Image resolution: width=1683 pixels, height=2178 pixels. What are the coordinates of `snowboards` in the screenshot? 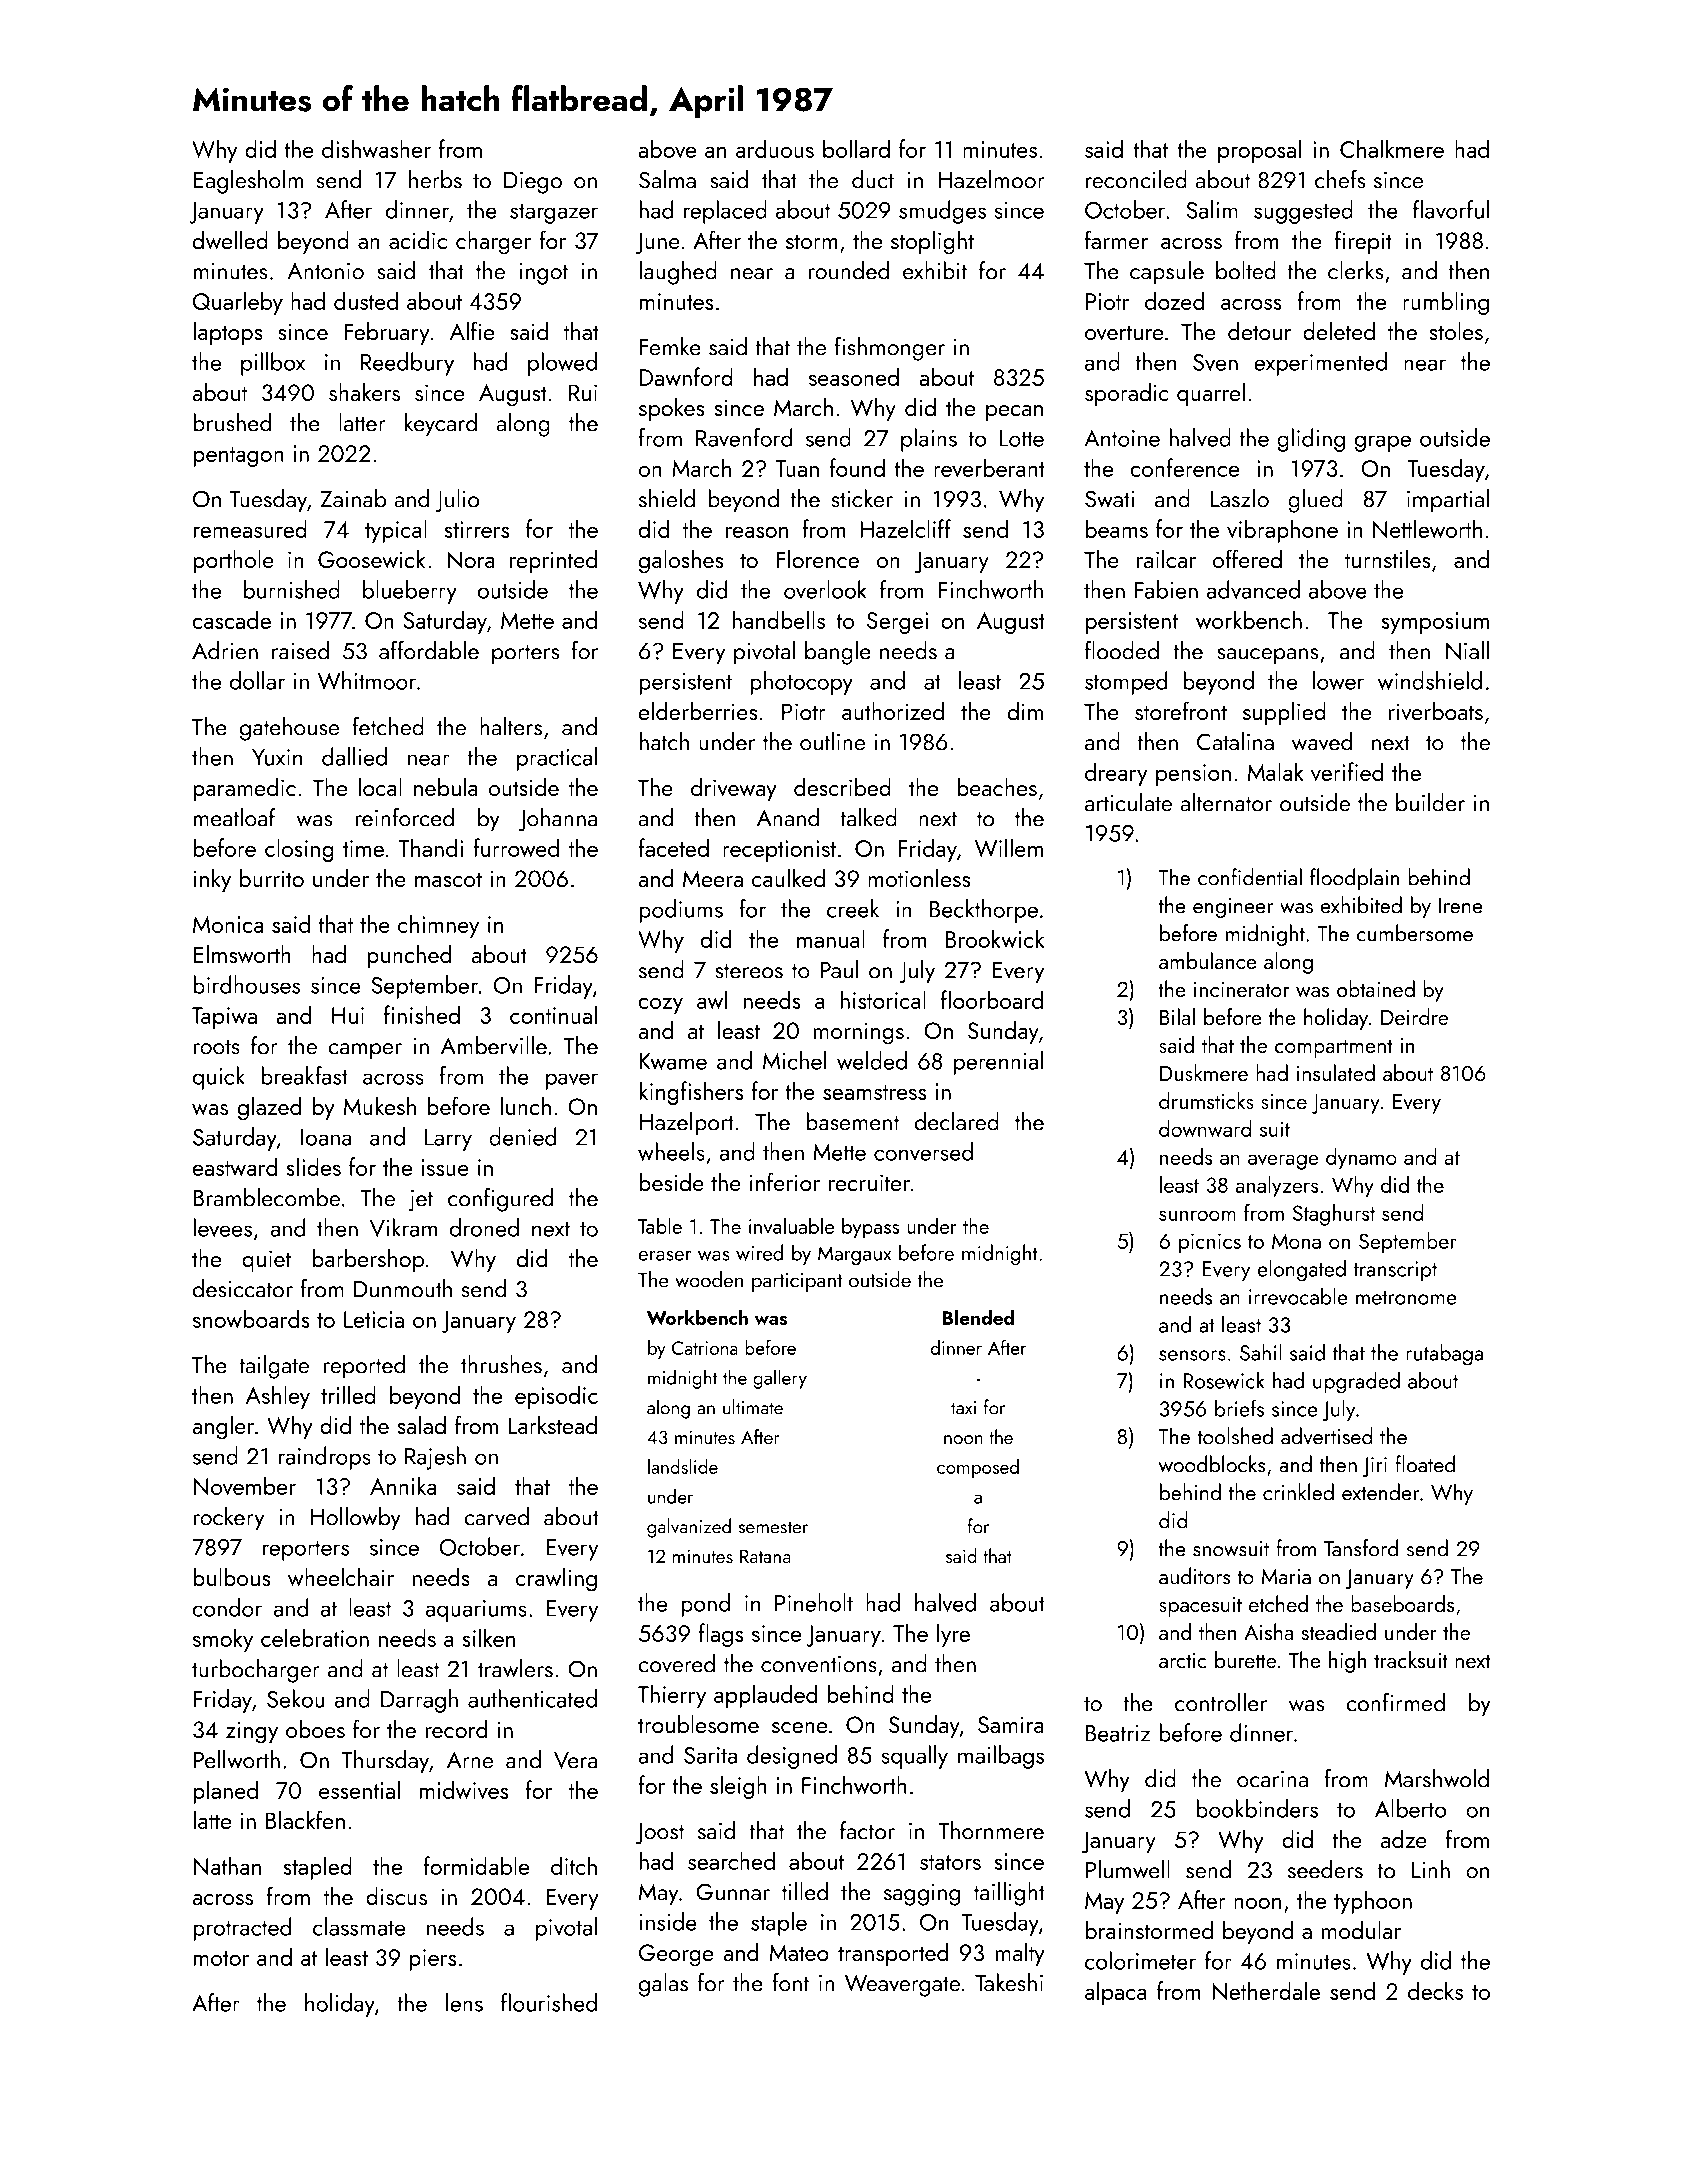 It's located at (251, 1318).
